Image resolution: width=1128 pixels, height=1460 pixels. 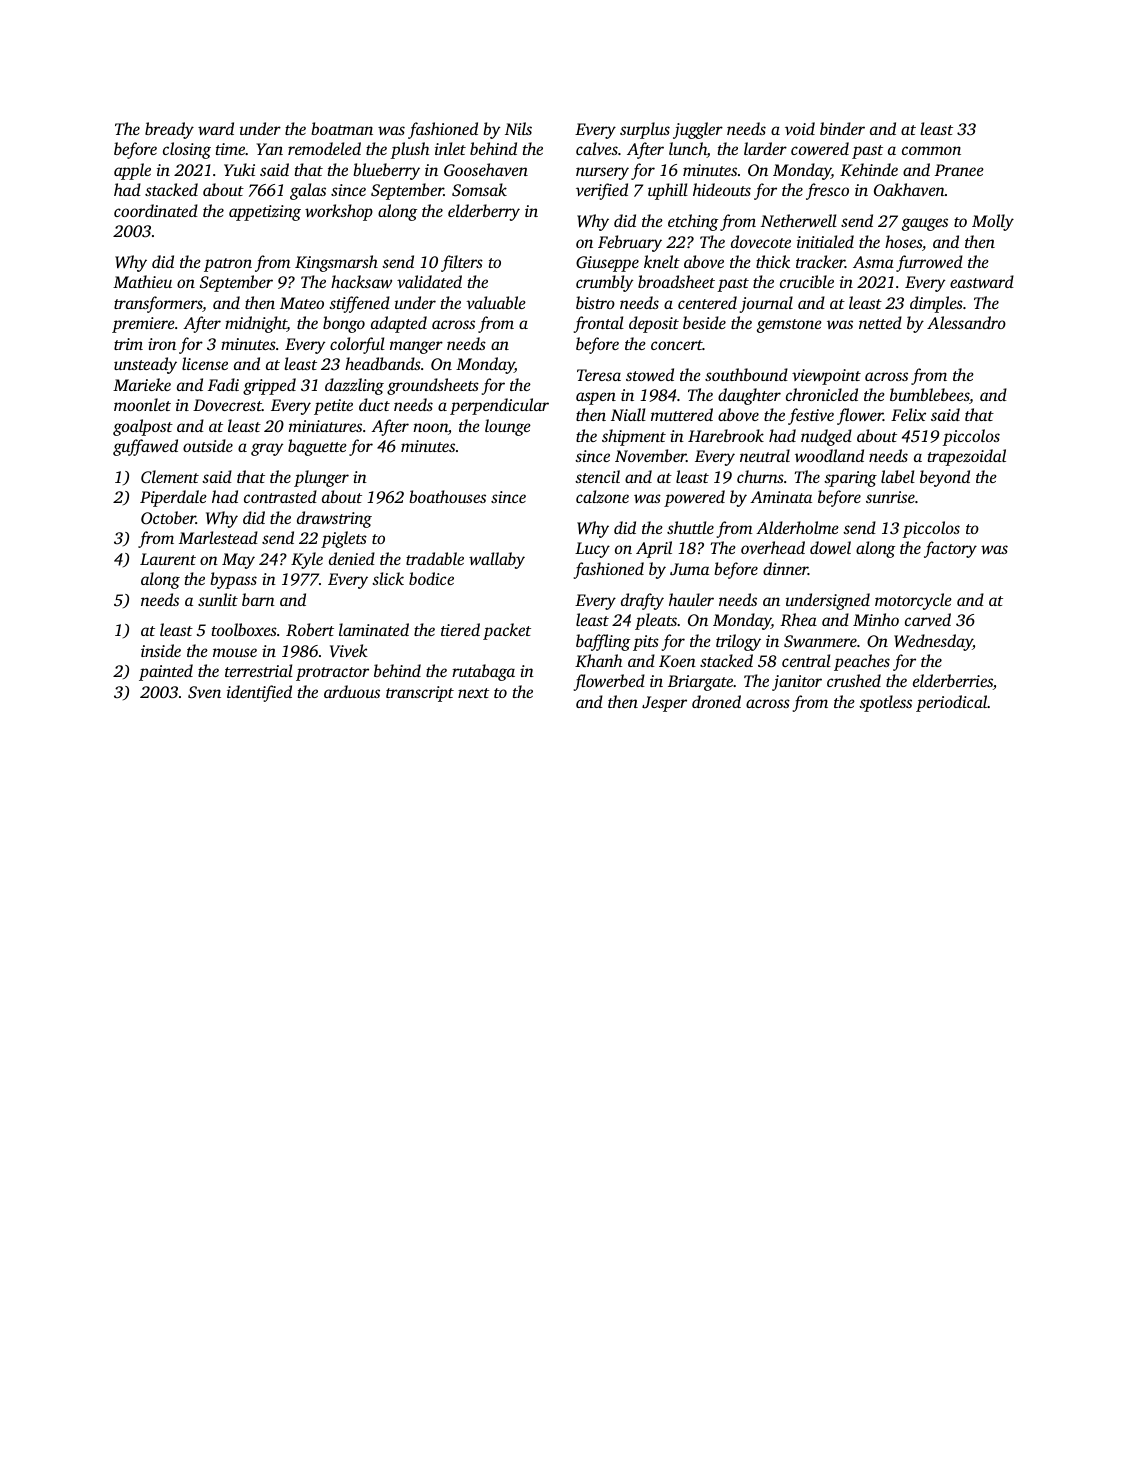 I want to click on iron, so click(x=162, y=344).
